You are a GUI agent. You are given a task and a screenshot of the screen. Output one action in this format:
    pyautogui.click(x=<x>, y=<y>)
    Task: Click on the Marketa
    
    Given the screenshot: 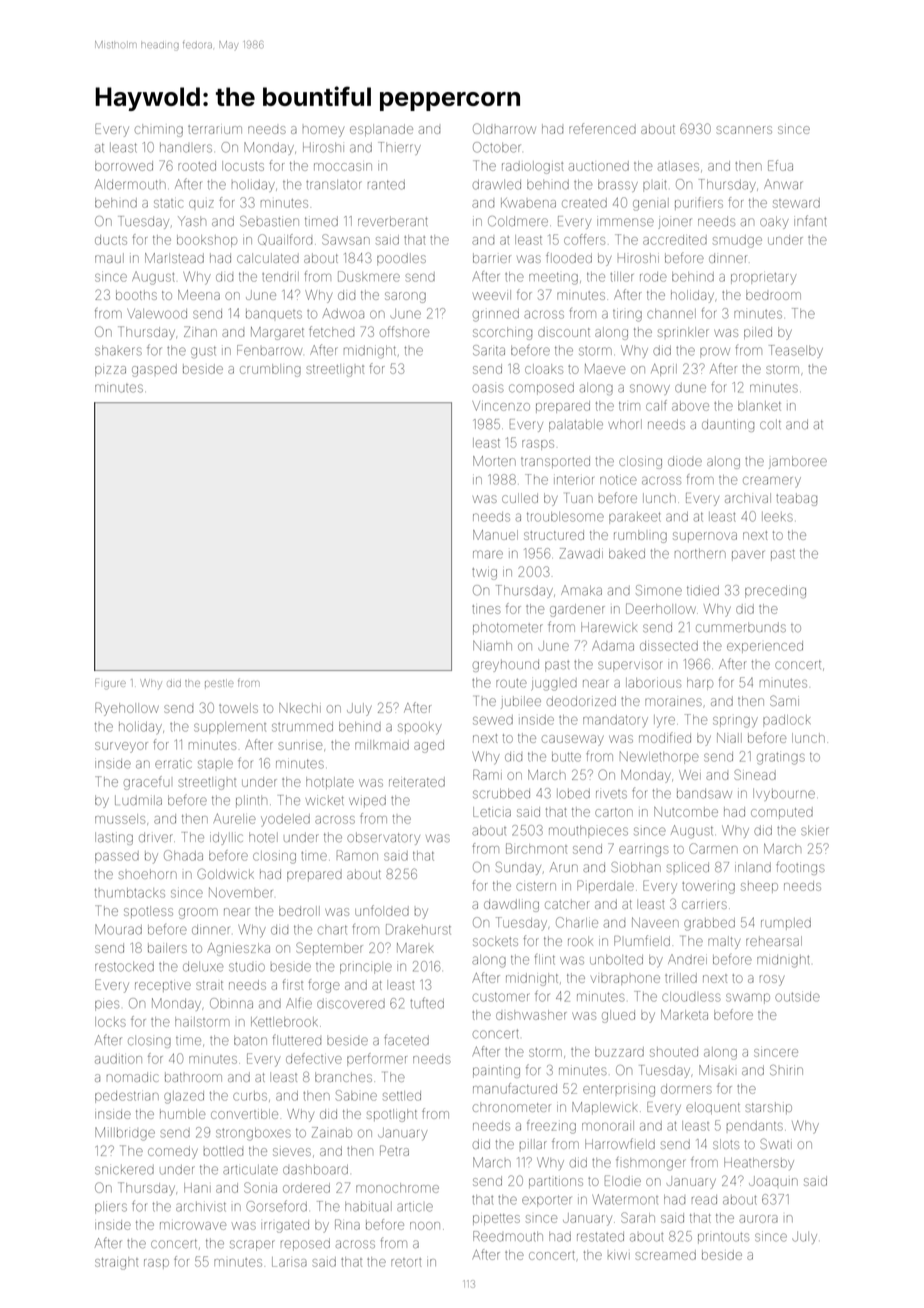 What is the action you would take?
    pyautogui.click(x=684, y=1015)
